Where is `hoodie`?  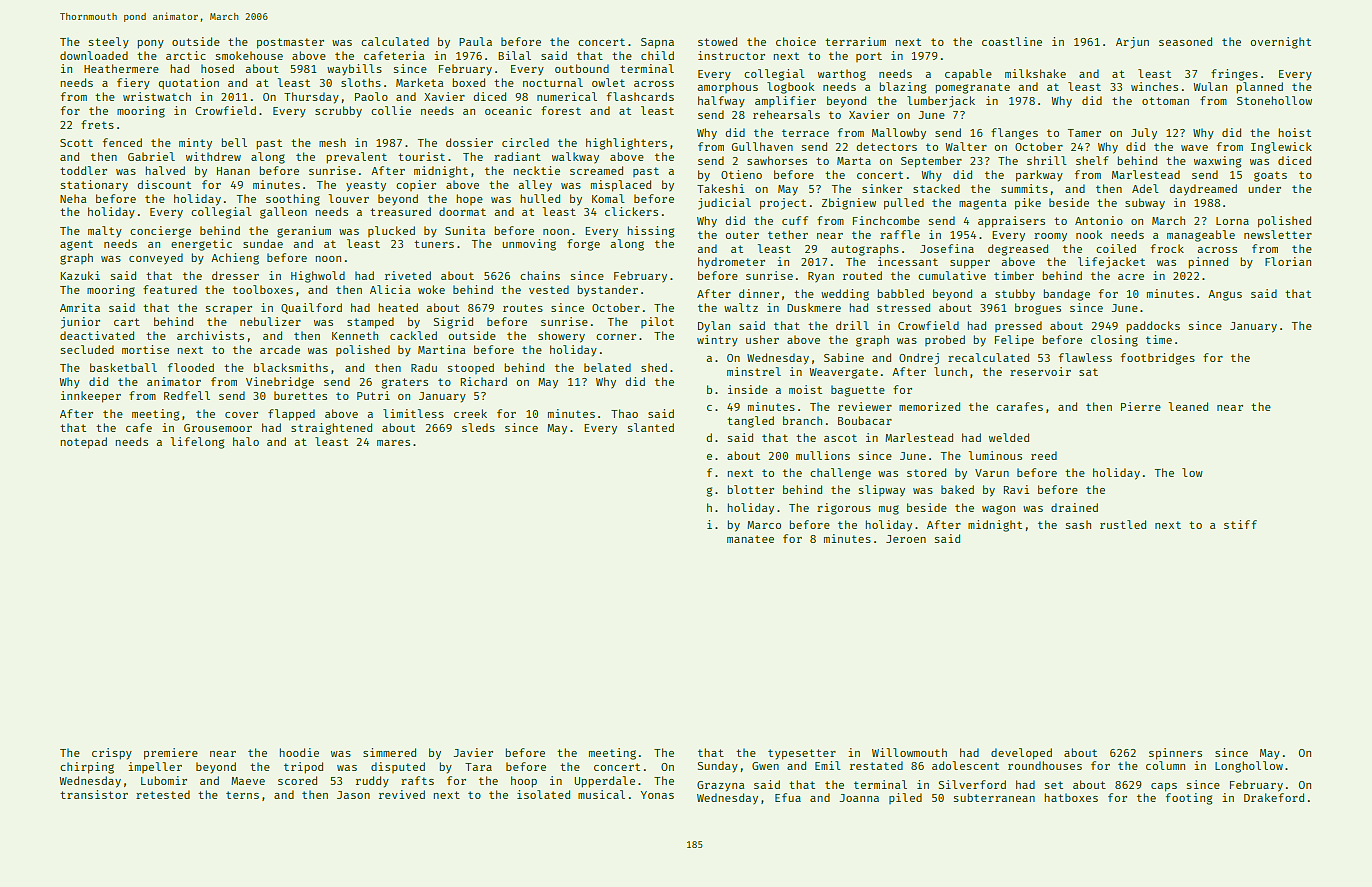
hoodie is located at coordinates (299, 752).
